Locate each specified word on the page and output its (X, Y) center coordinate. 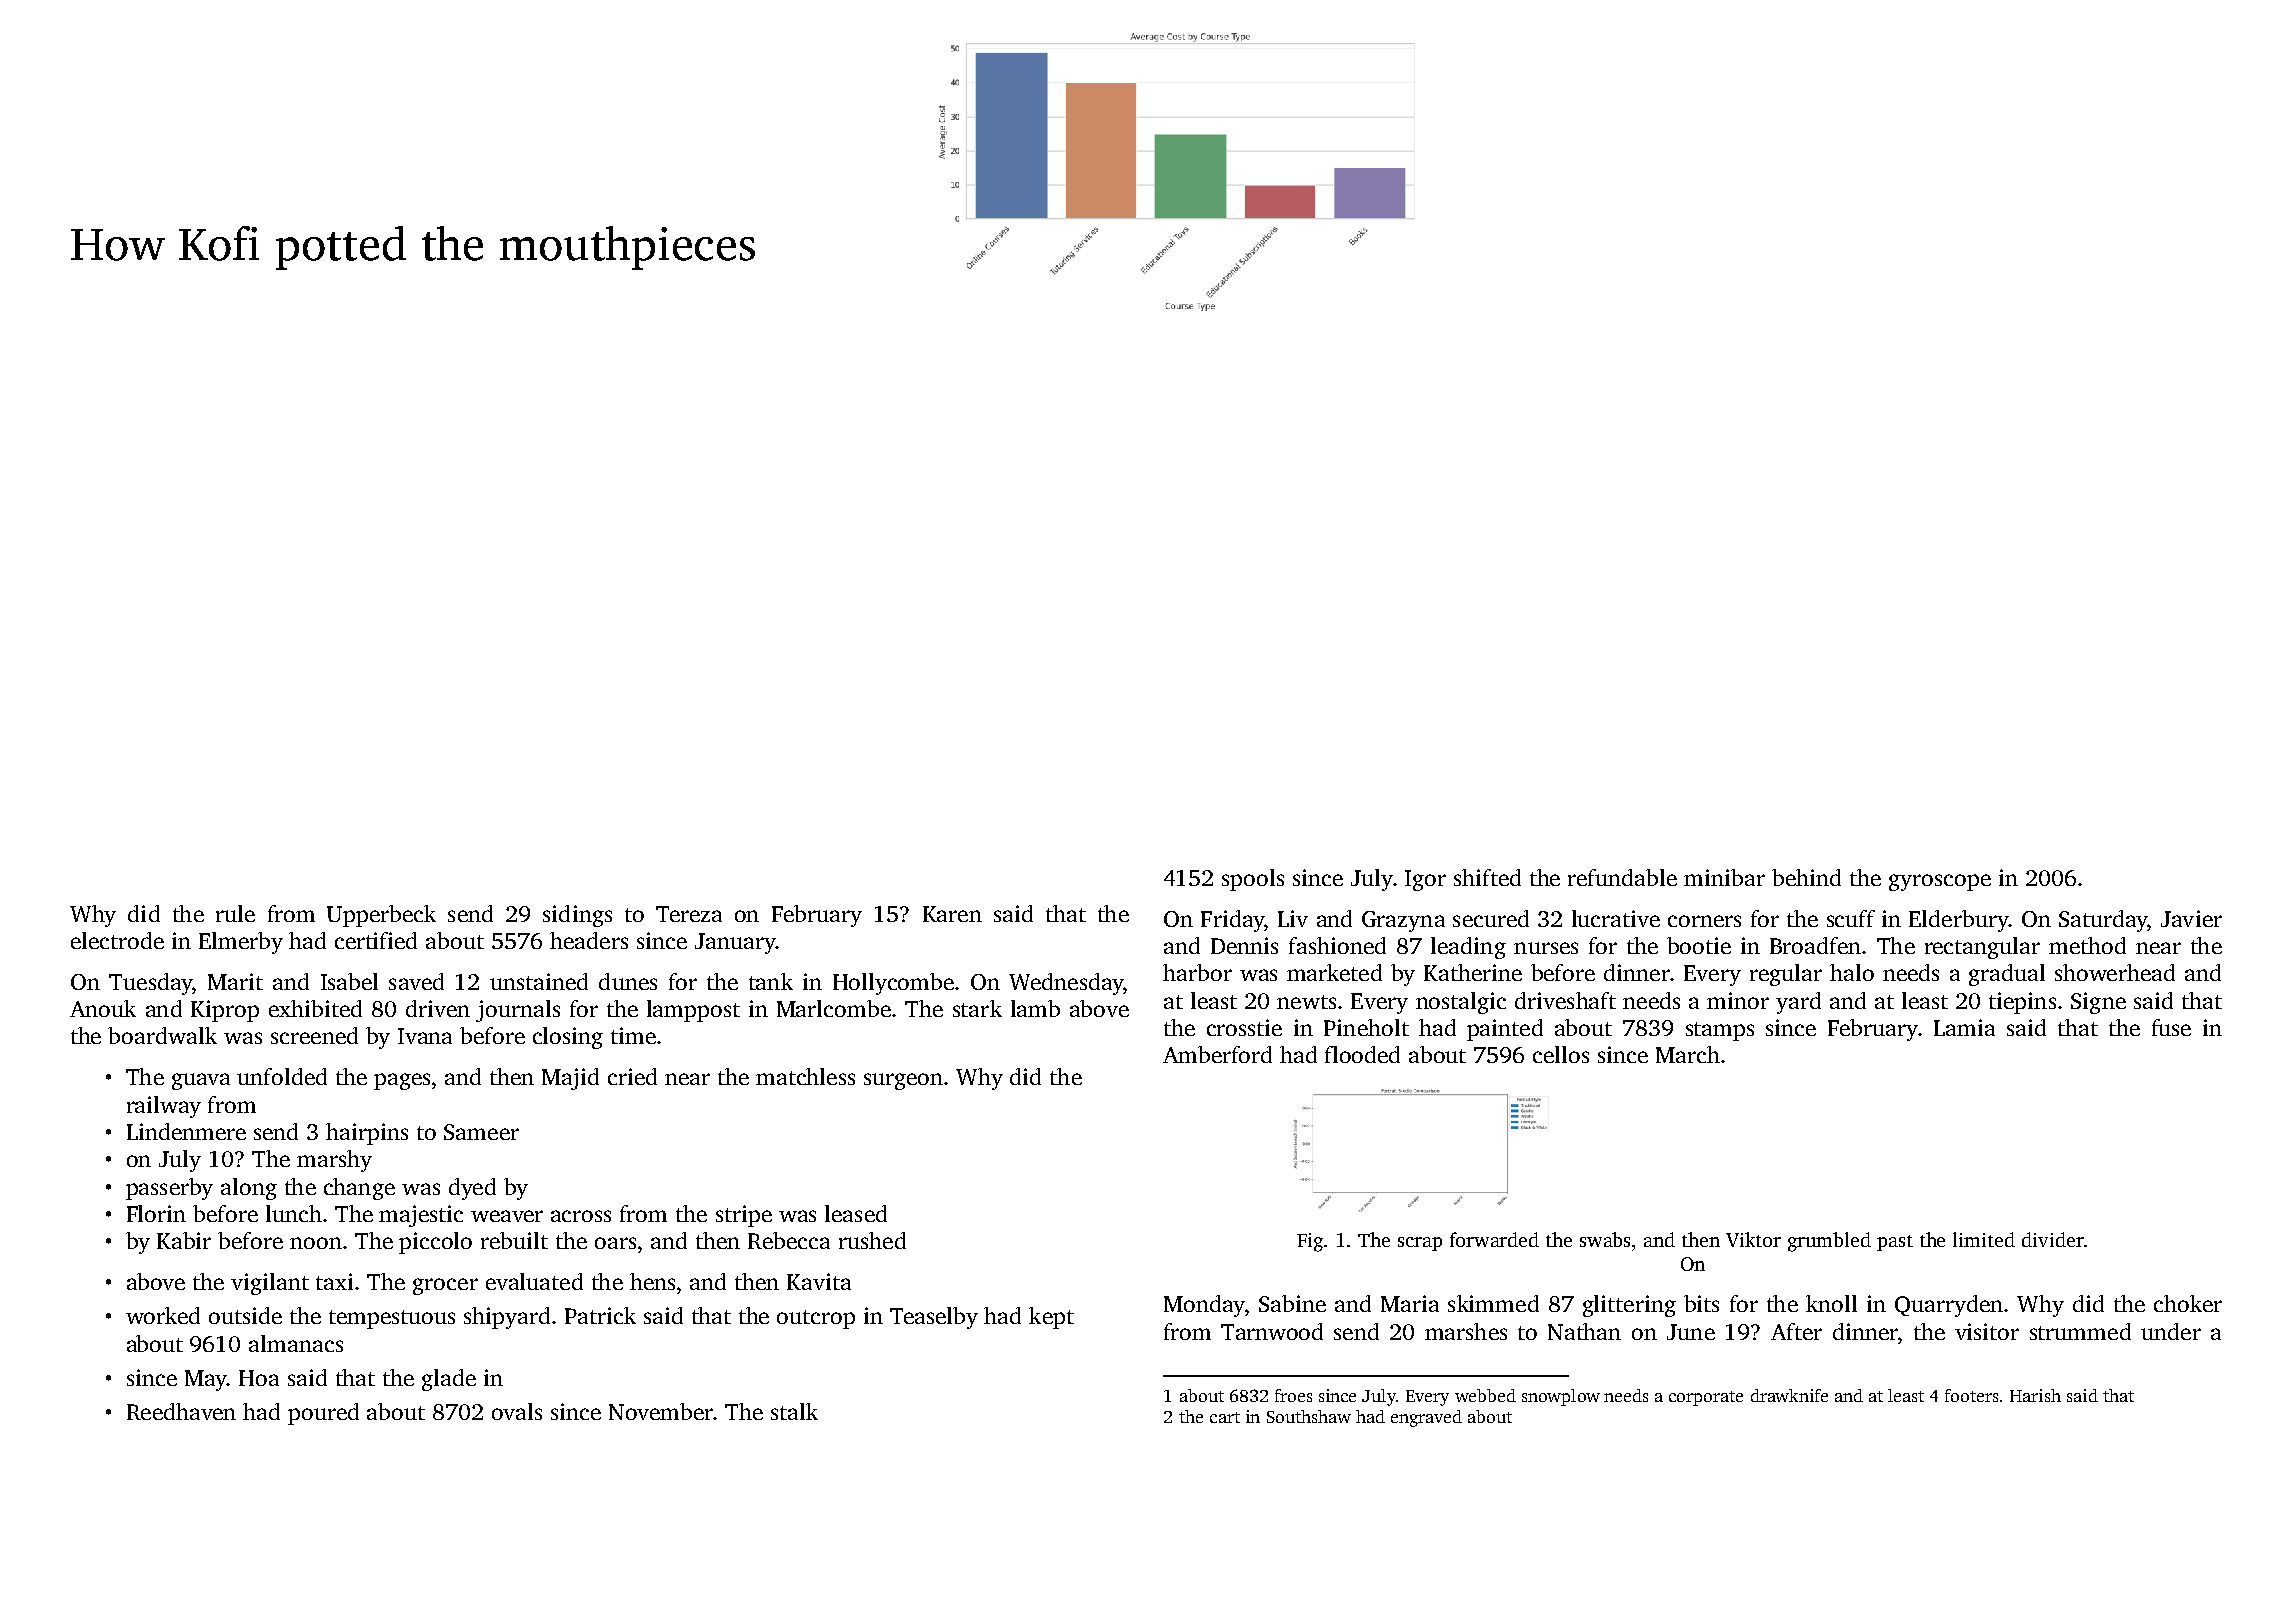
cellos (1561, 1054)
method (2087, 945)
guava (201, 1081)
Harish (2035, 1395)
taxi (334, 1281)
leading (1468, 948)
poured (323, 1414)
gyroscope (1940, 882)
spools (1253, 880)
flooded (1362, 1054)
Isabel (349, 981)
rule (235, 913)
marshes (1466, 1331)
